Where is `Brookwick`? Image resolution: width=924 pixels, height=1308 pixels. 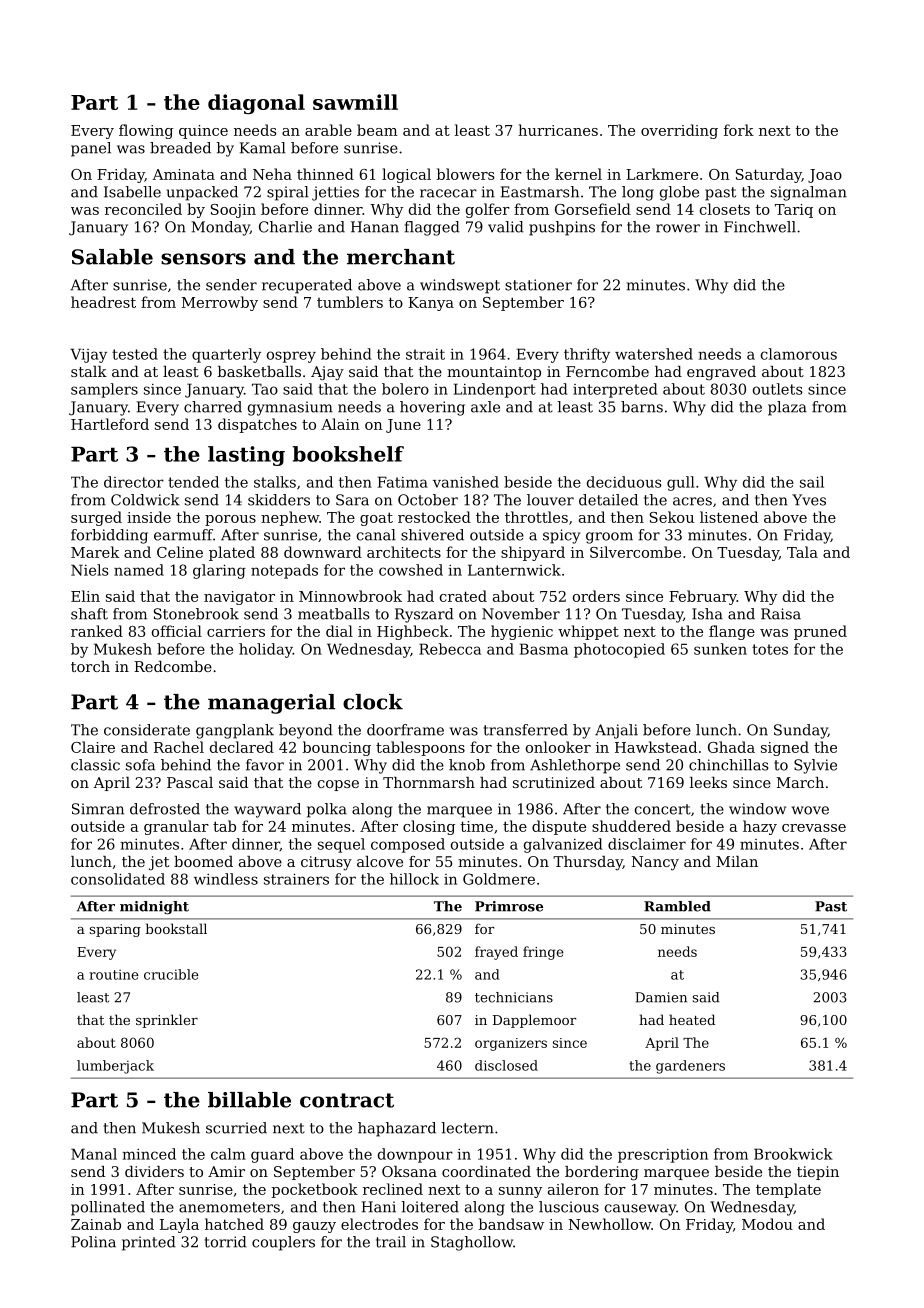
Brookwick is located at coordinates (793, 1154).
